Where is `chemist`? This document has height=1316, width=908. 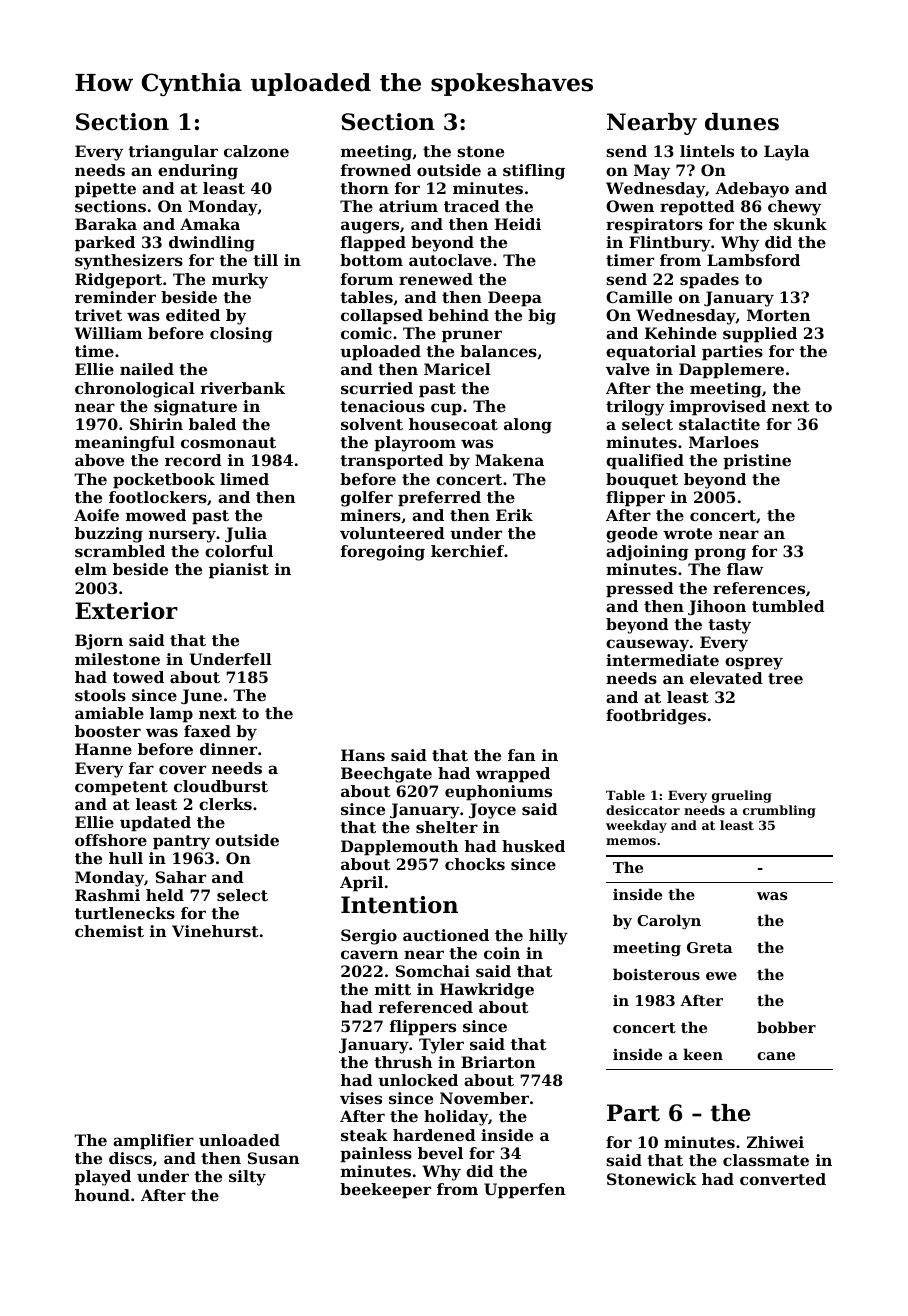 chemist is located at coordinates (109, 931).
